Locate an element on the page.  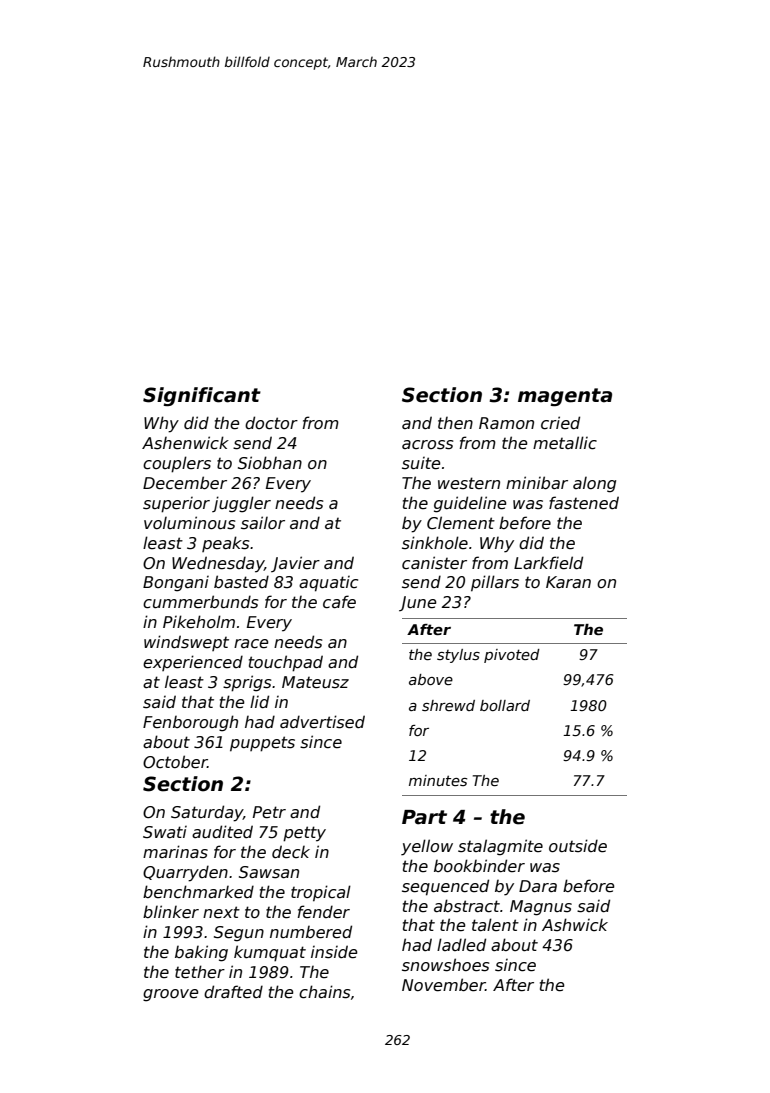
minutes is located at coordinates (438, 780).
